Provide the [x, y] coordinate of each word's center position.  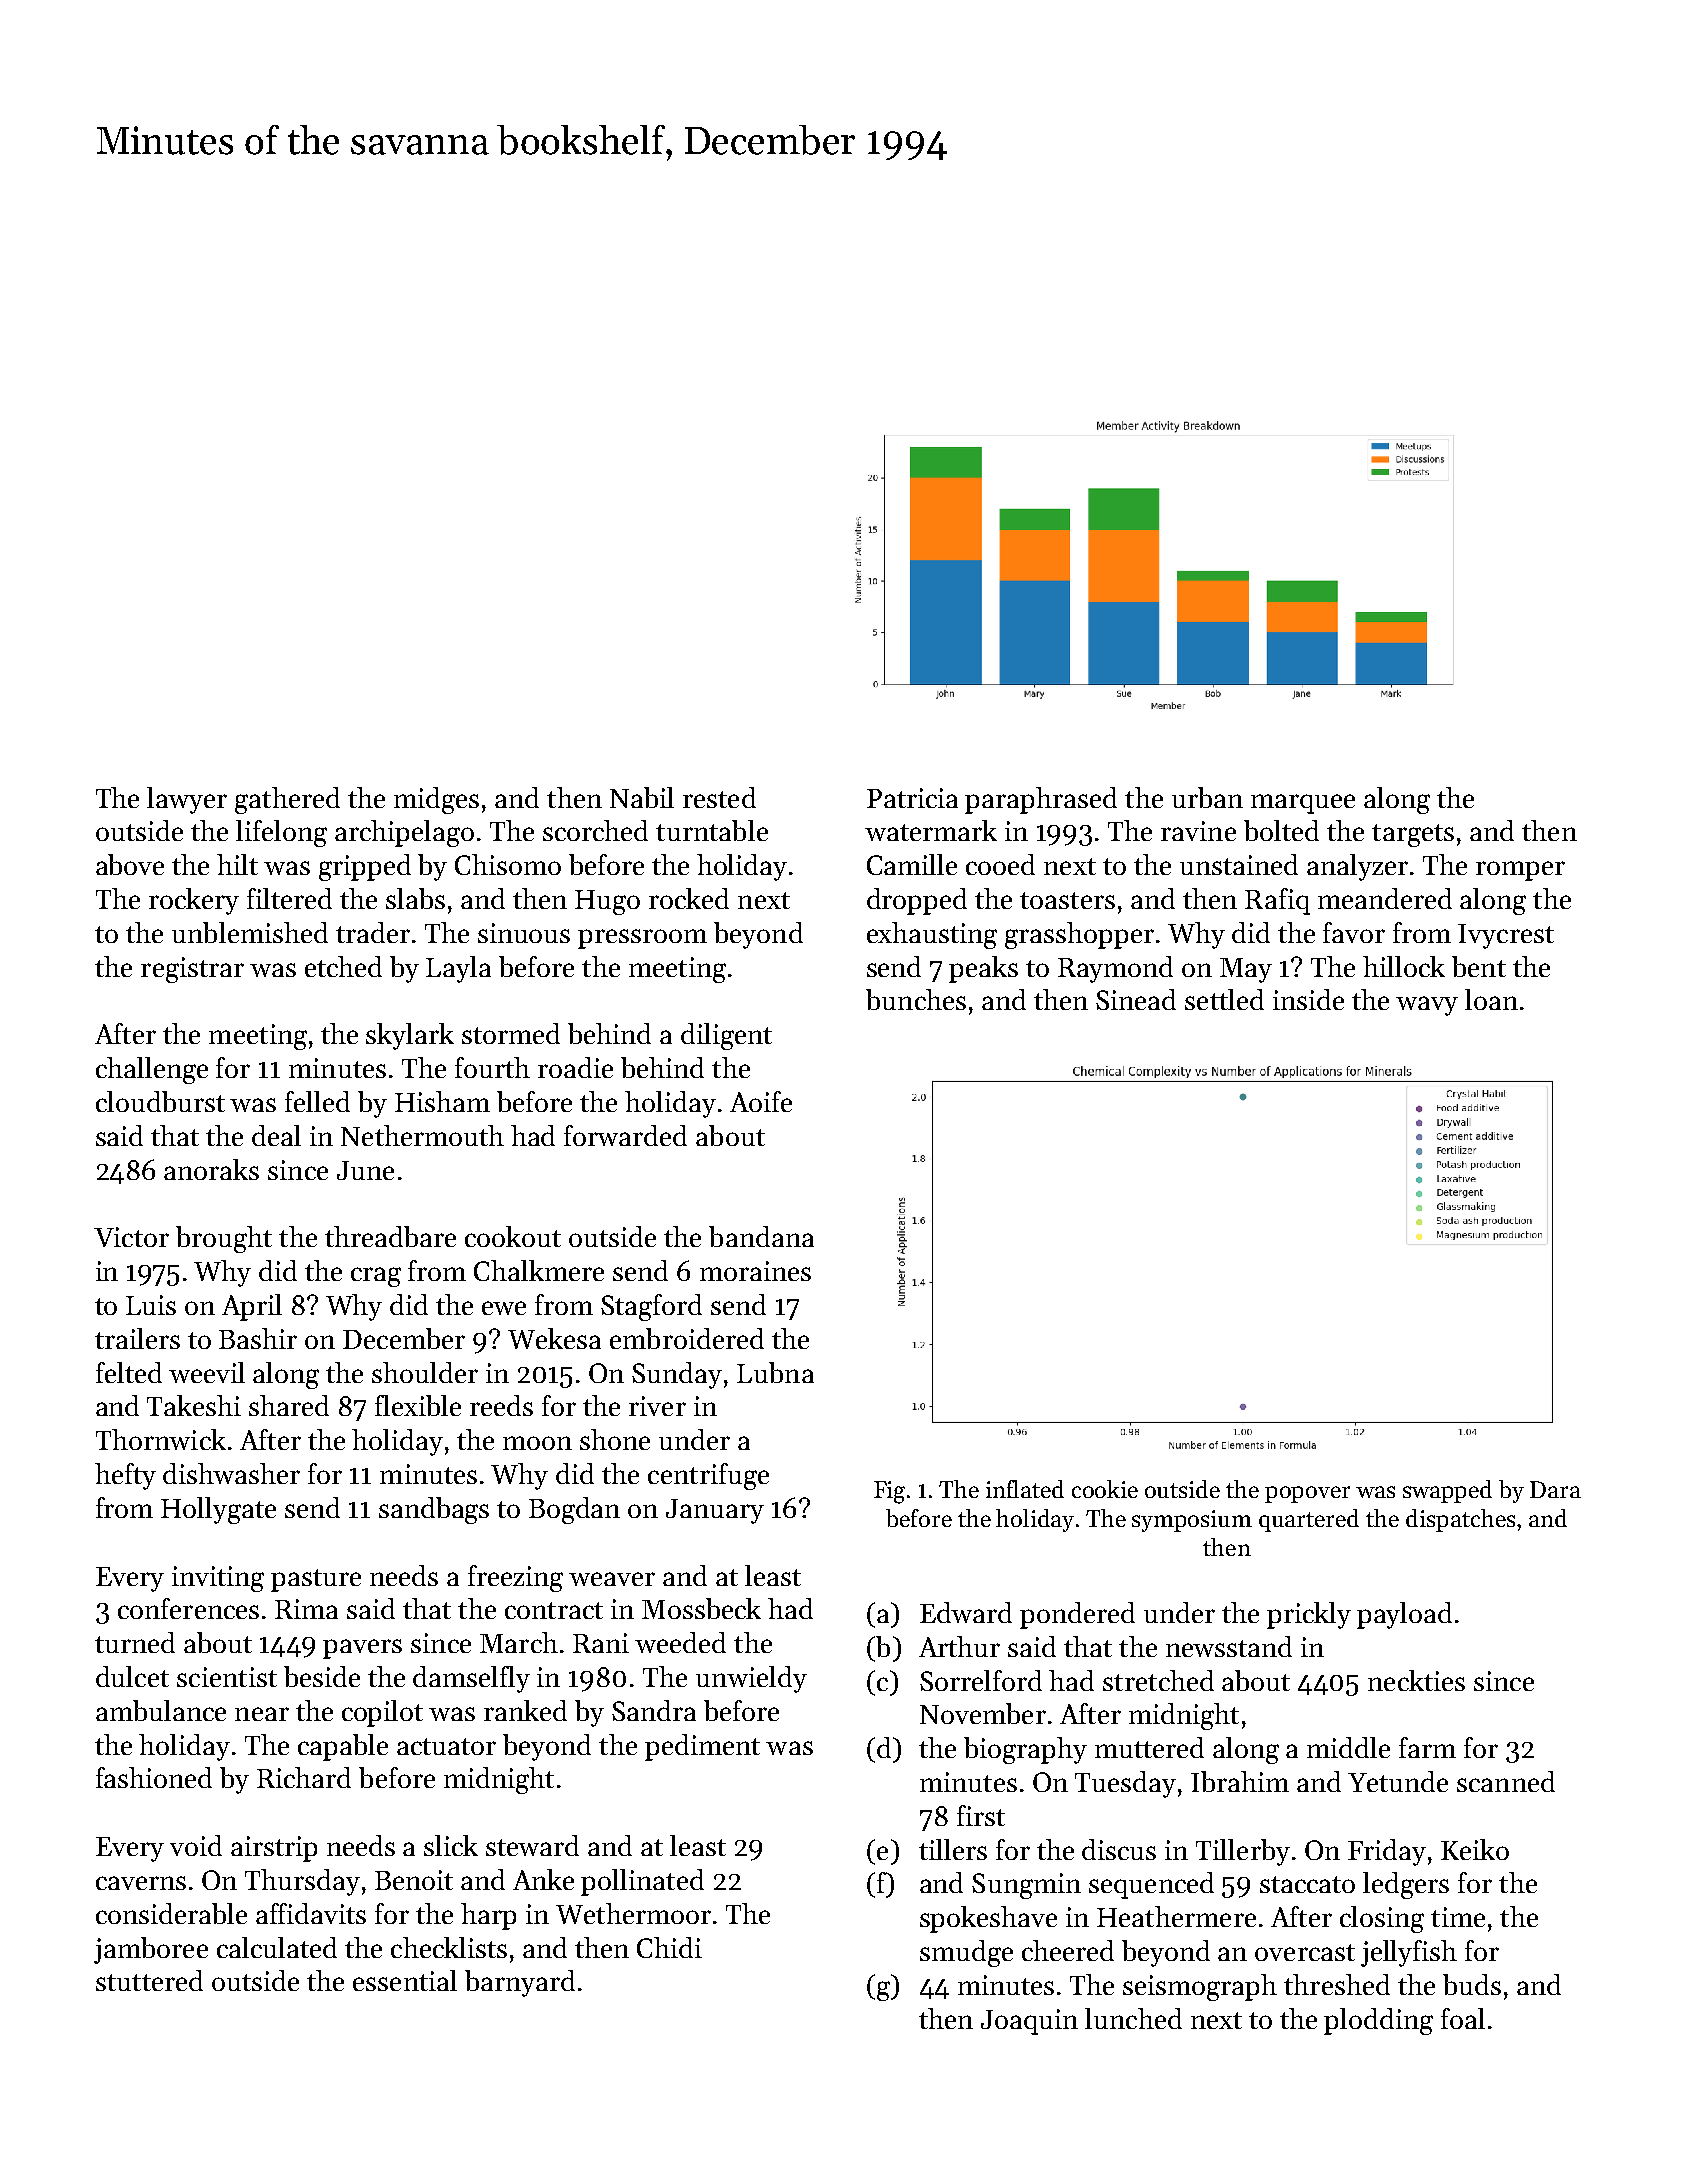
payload [1404, 1615]
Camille [912, 864]
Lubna [775, 1372]
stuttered [149, 1980]
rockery [194, 901]
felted [129, 1372]
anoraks [211, 1169]
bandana [761, 1236]
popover [1307, 1494]
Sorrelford [981, 1680]
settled [1224, 999]
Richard [304, 1777]
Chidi [669, 1947]
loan [1491, 999]
